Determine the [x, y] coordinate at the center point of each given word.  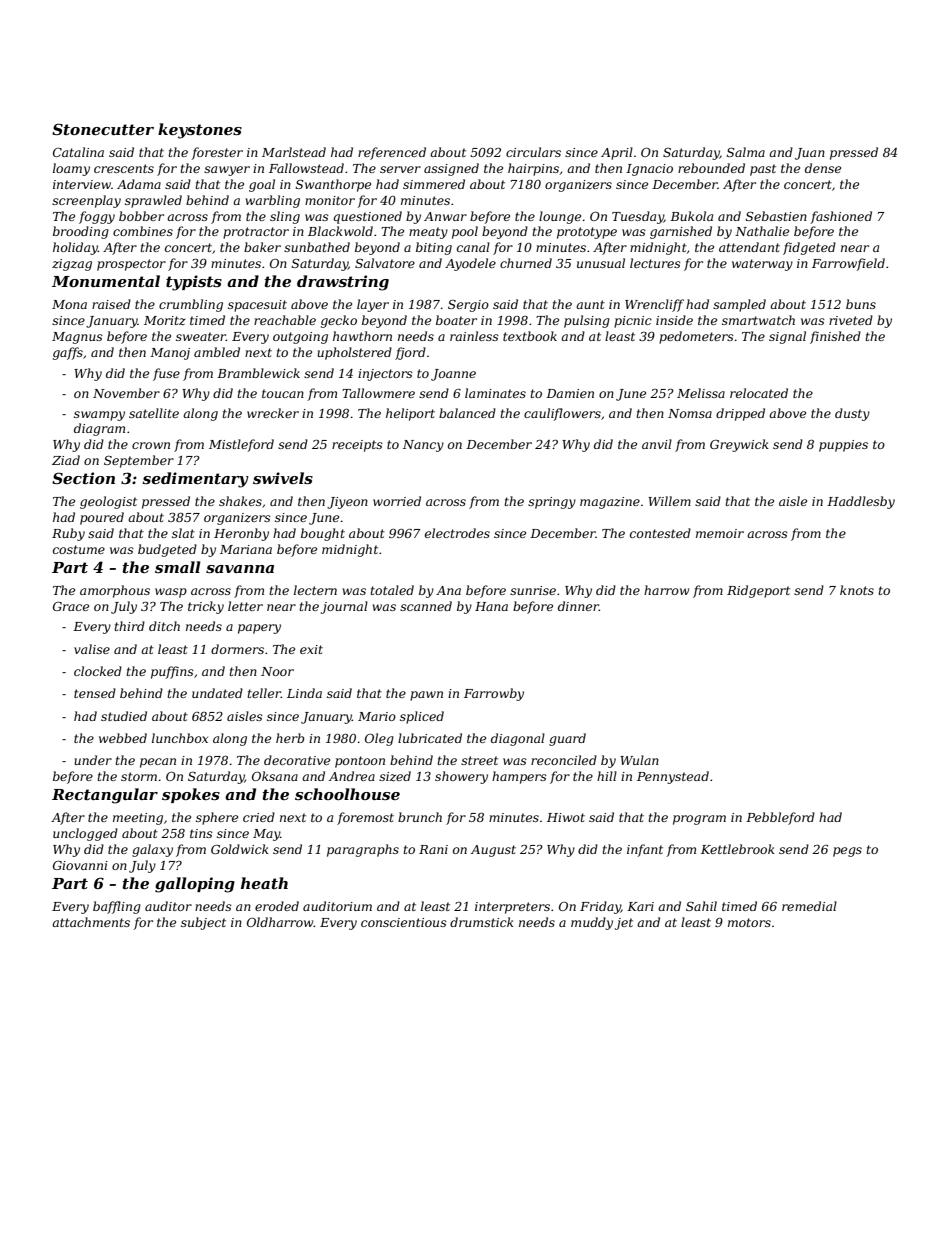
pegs [847, 852]
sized [395, 776]
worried [397, 501]
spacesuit [257, 306]
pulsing [587, 321]
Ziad [66, 460]
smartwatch [758, 320]
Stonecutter [103, 129]
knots [857, 590]
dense [823, 168]
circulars [533, 152]
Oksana [275, 776]
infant [645, 850]
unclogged [85, 834]
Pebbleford [780, 818]
